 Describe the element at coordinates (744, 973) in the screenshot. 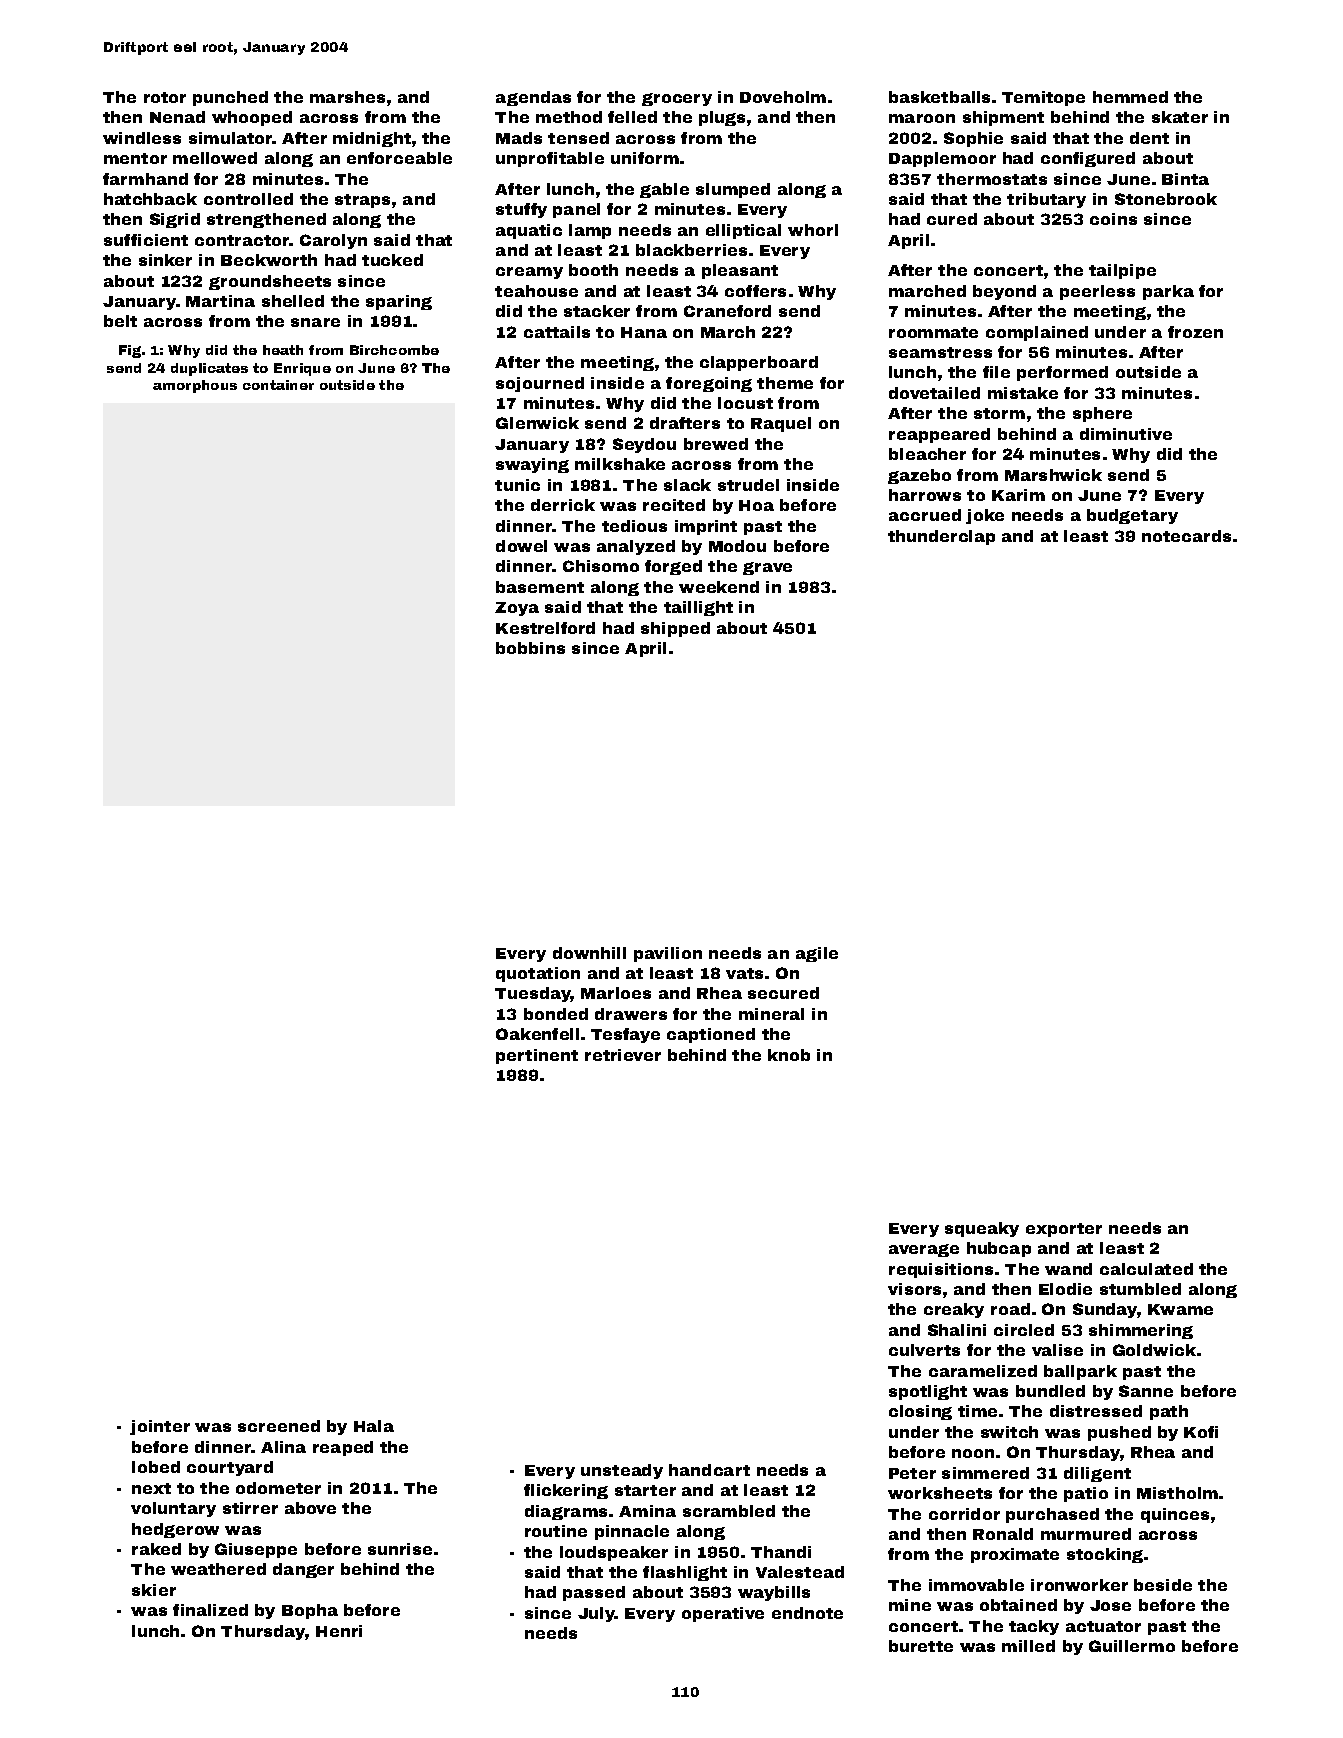

I see `vats` at that location.
